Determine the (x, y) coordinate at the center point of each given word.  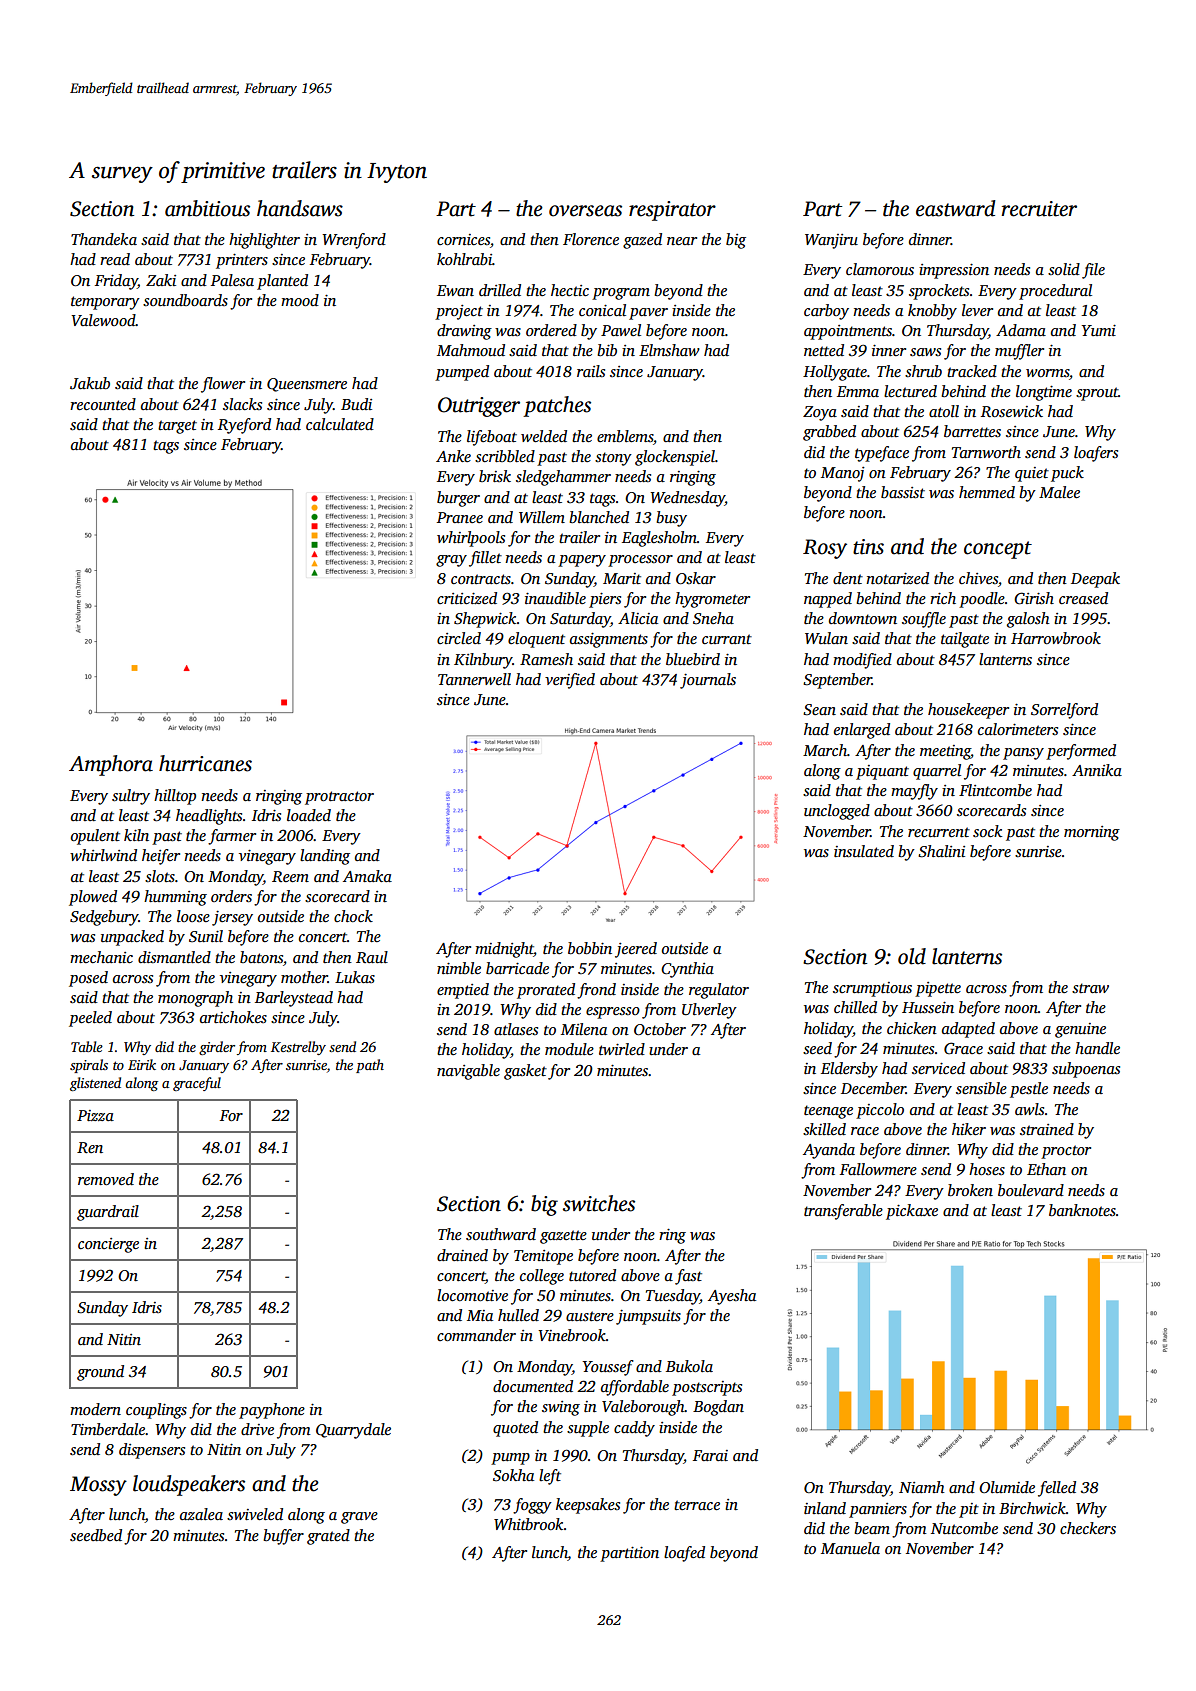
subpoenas (1086, 1070)
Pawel (621, 330)
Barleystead (294, 999)
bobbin (590, 948)
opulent (95, 837)
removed (106, 1179)
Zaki (161, 280)
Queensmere (307, 385)
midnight (504, 950)
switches (599, 1203)
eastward (956, 208)
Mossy (98, 1486)
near (682, 241)
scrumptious (872, 989)
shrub (923, 371)
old (912, 956)
